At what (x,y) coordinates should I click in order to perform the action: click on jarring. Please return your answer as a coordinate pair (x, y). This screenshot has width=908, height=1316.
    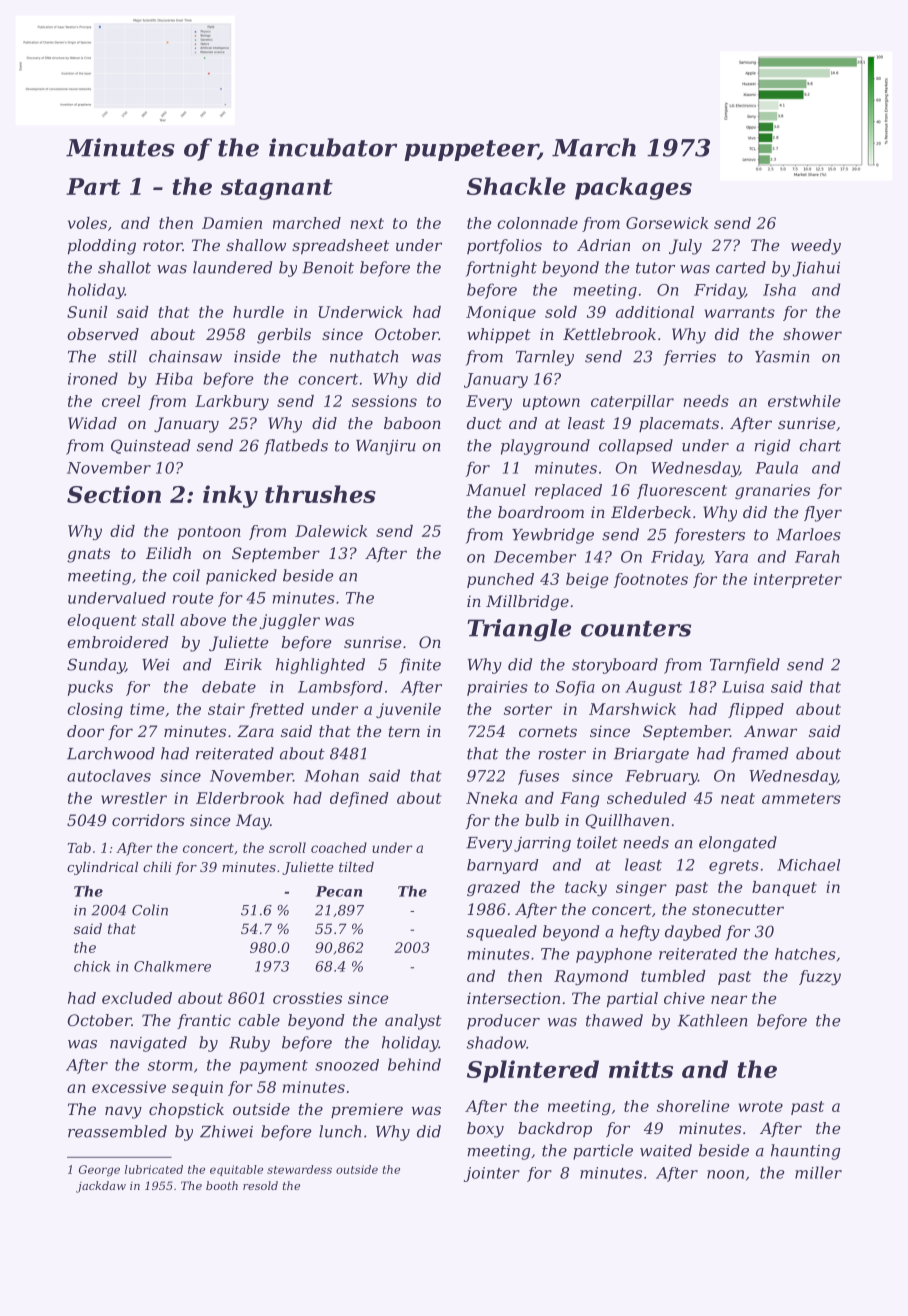
    Looking at the image, I should click on (542, 844).
